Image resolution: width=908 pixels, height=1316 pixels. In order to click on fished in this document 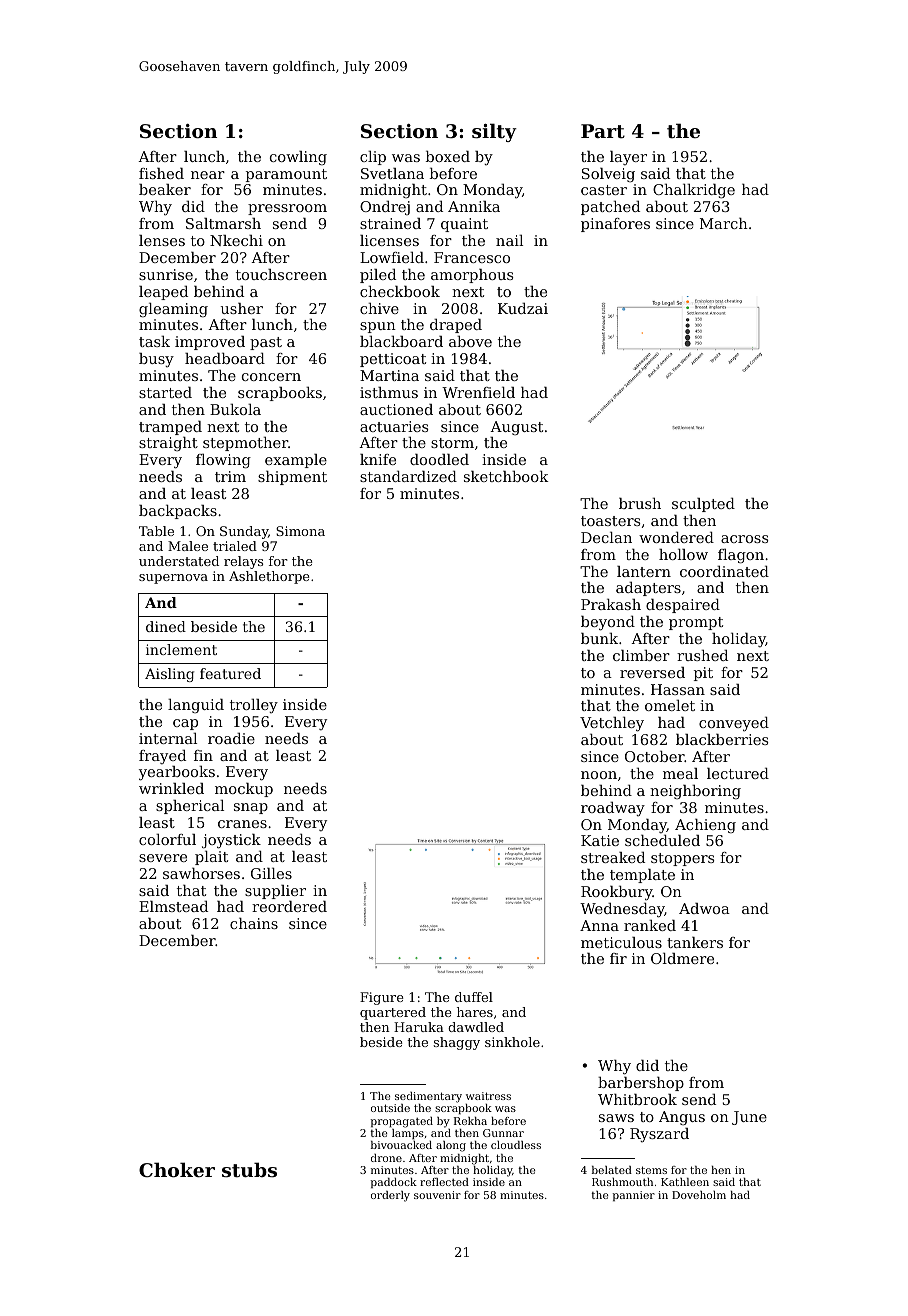, I will do `click(161, 173)`.
